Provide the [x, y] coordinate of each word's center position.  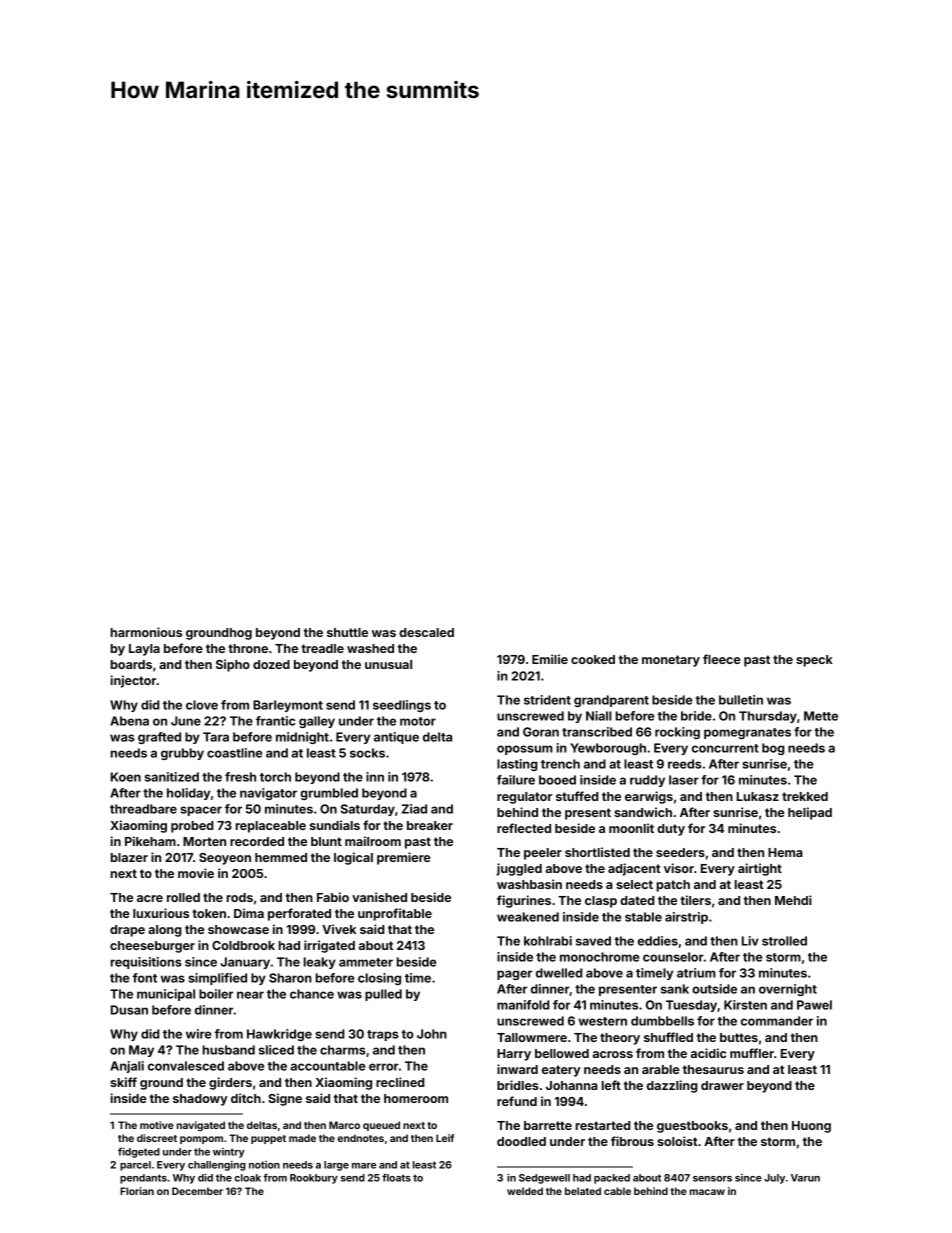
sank [675, 989]
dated [637, 900]
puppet [268, 1139]
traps [383, 1035]
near [250, 995]
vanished [379, 897]
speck [814, 661]
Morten [204, 841]
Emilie [550, 659]
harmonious [146, 632]
